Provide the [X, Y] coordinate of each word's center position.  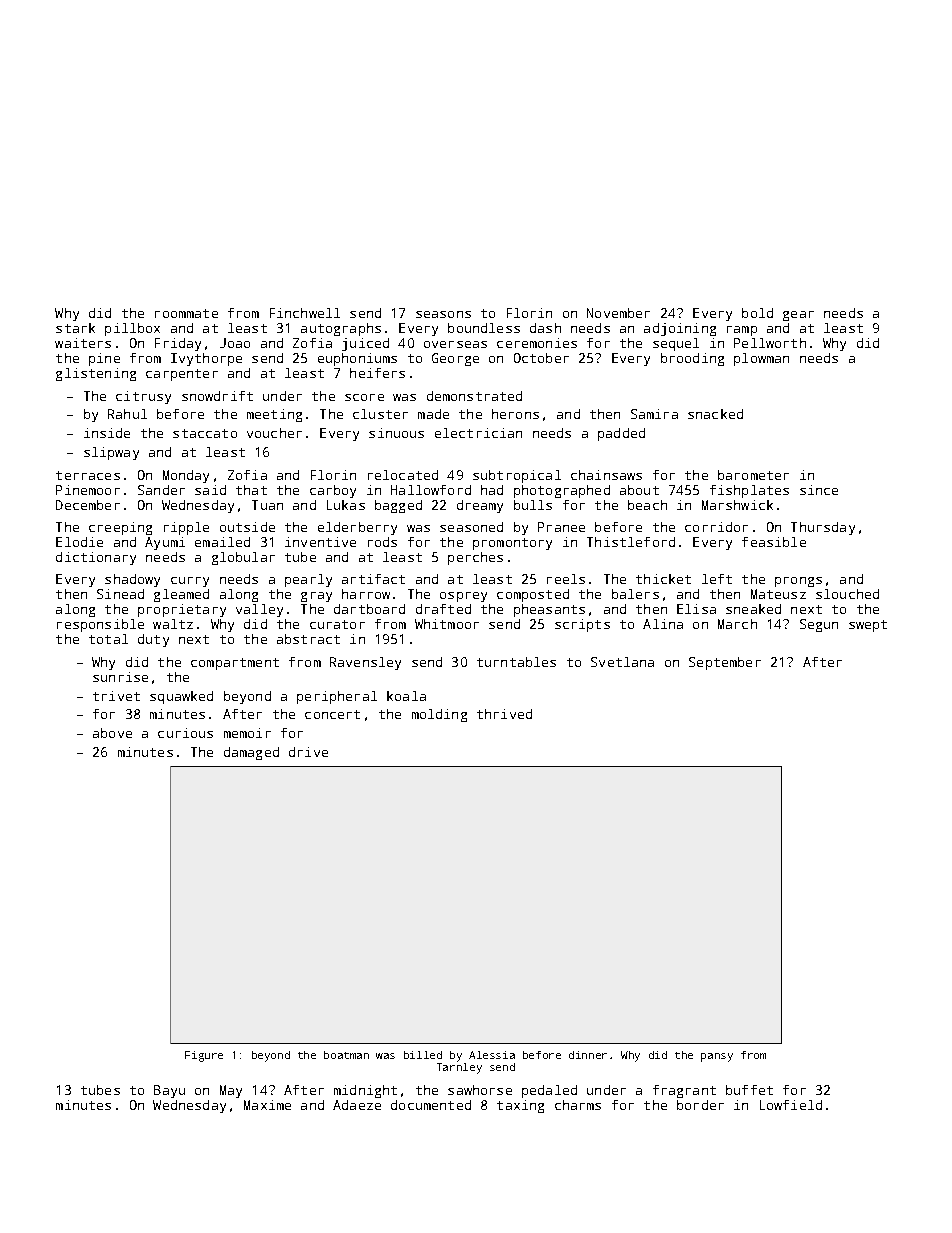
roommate [186, 313]
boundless [484, 328]
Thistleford [631, 542]
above [112, 733]
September [725, 663]
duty [153, 640]
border [700, 1105]
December [88, 505]
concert [332, 714]
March [737, 624]
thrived [504, 714]
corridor [716, 527]
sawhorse [480, 1090]
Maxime [267, 1105]
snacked [715, 414]
